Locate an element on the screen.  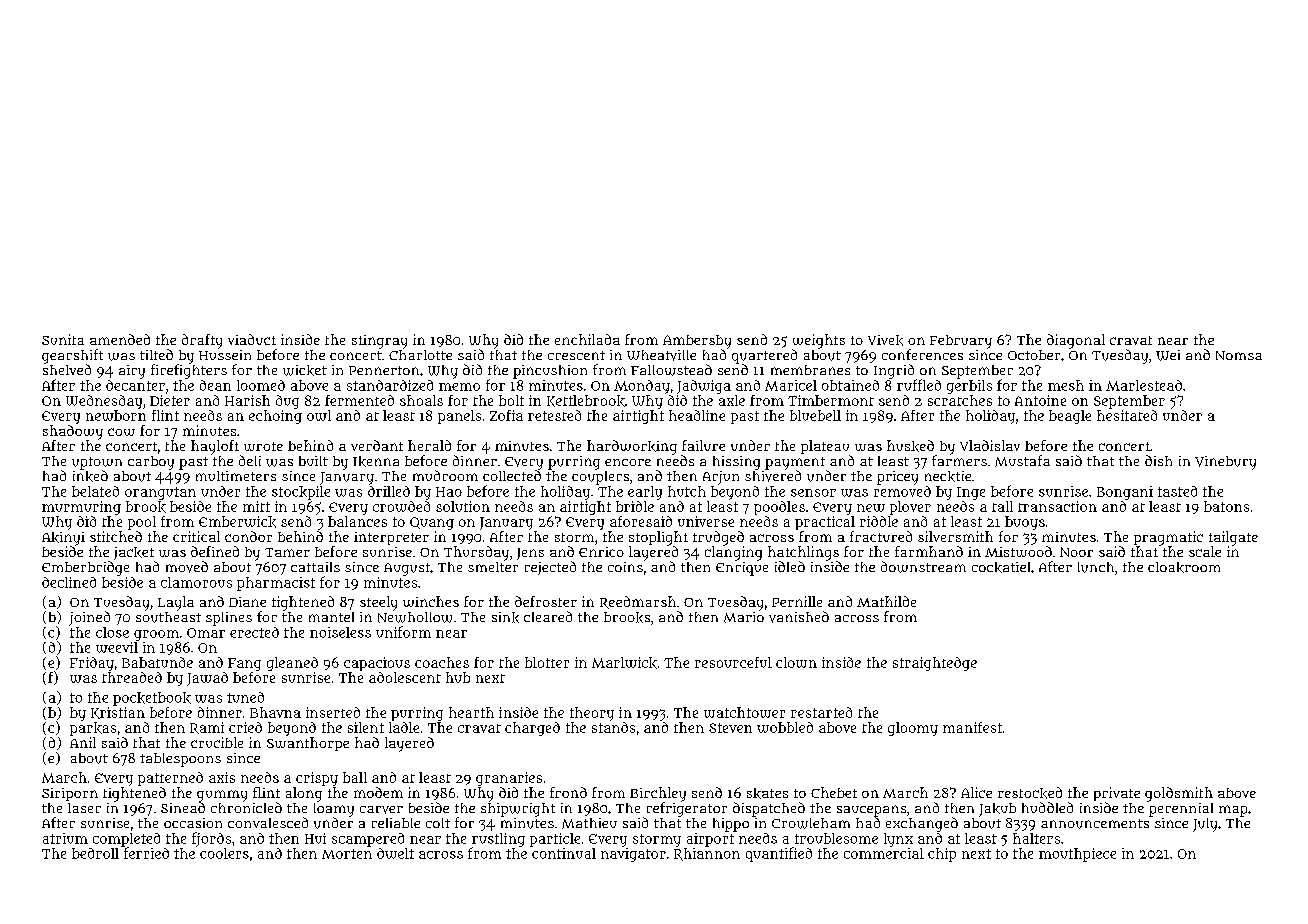
coolers is located at coordinates (224, 853).
